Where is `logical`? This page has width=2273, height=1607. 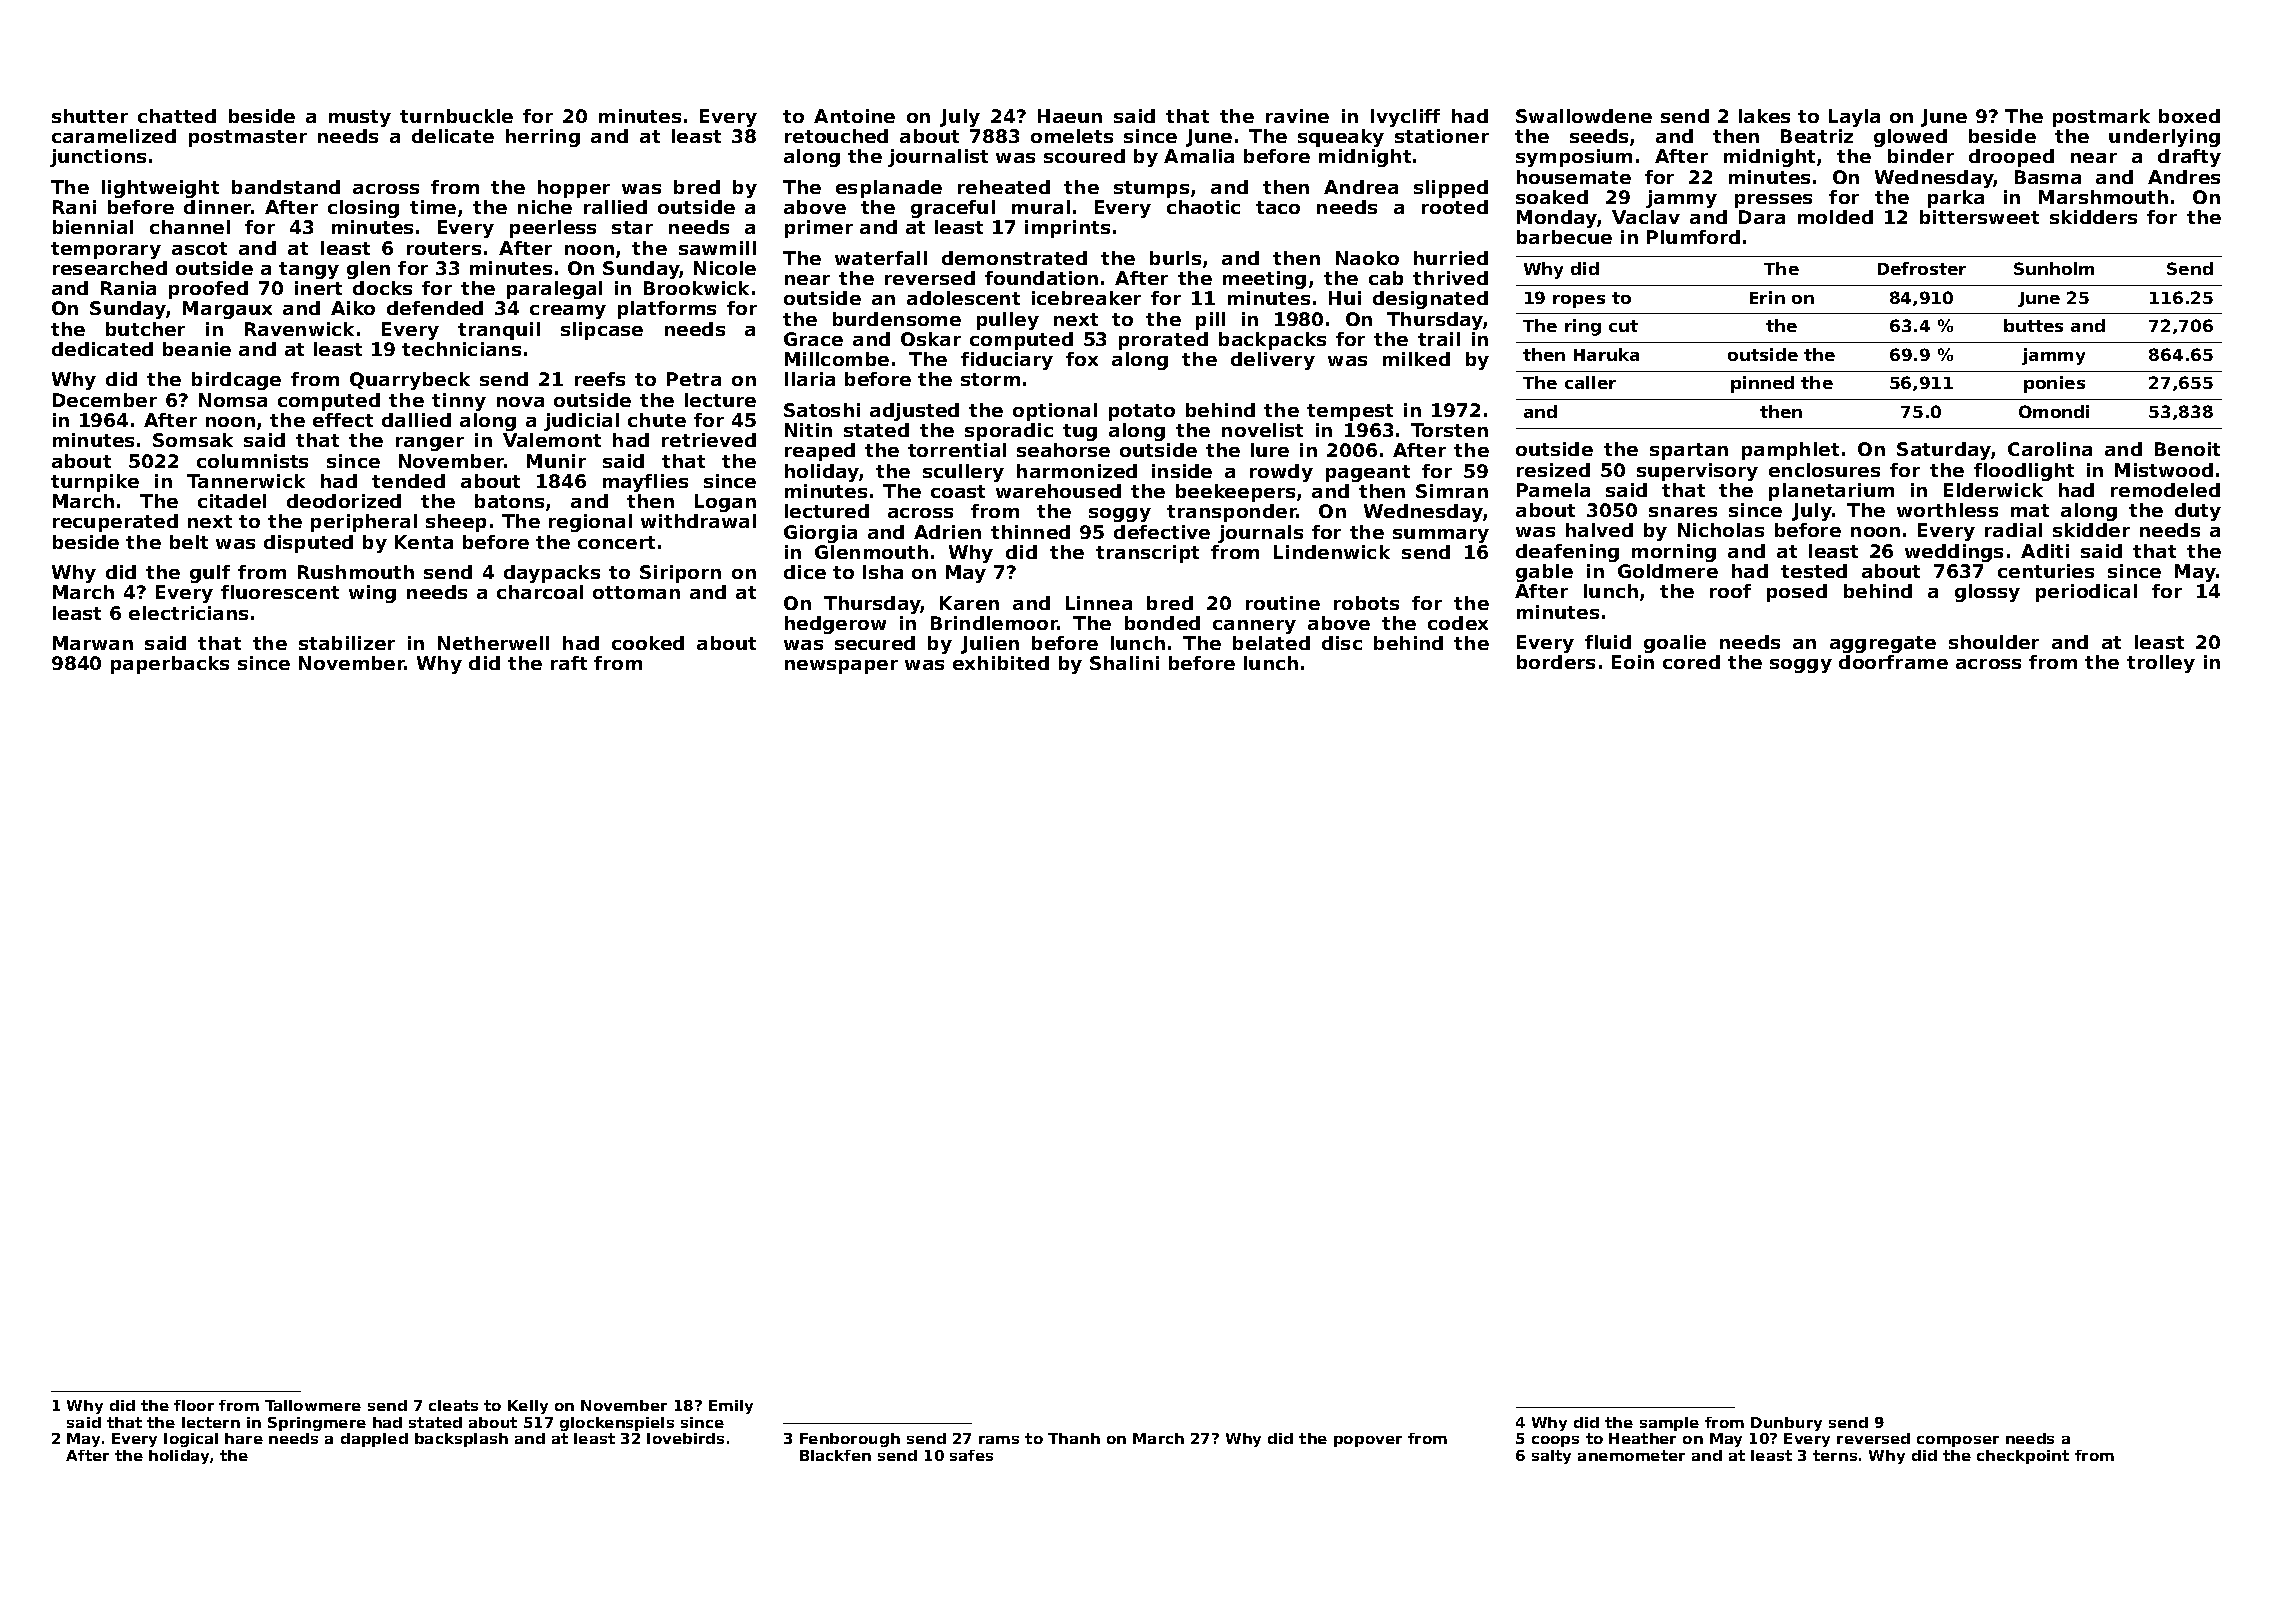 logical is located at coordinates (191, 1440).
